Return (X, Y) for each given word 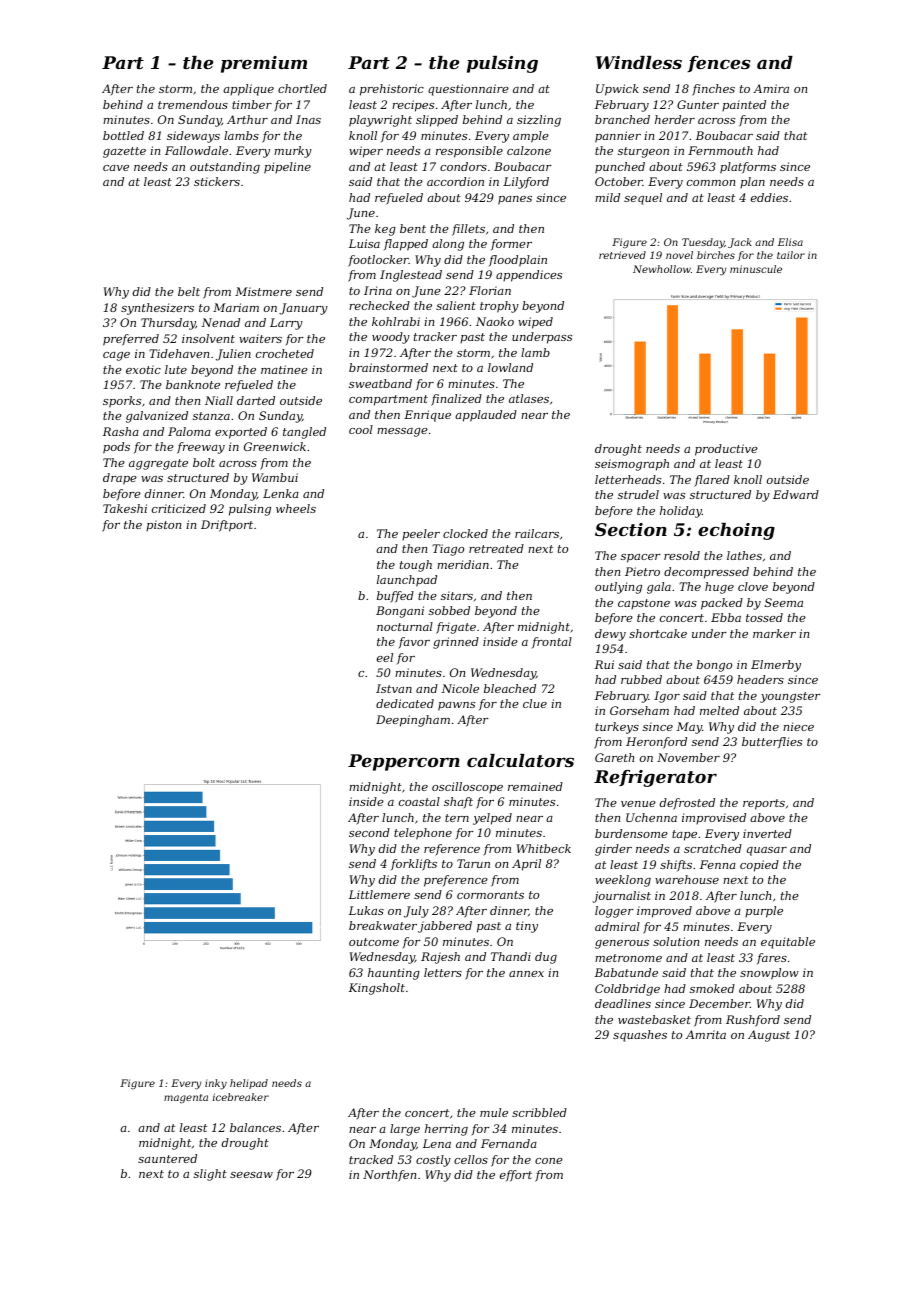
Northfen (389, 1176)
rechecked (379, 305)
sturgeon (643, 152)
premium (264, 64)
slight (210, 1175)
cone (549, 1161)
